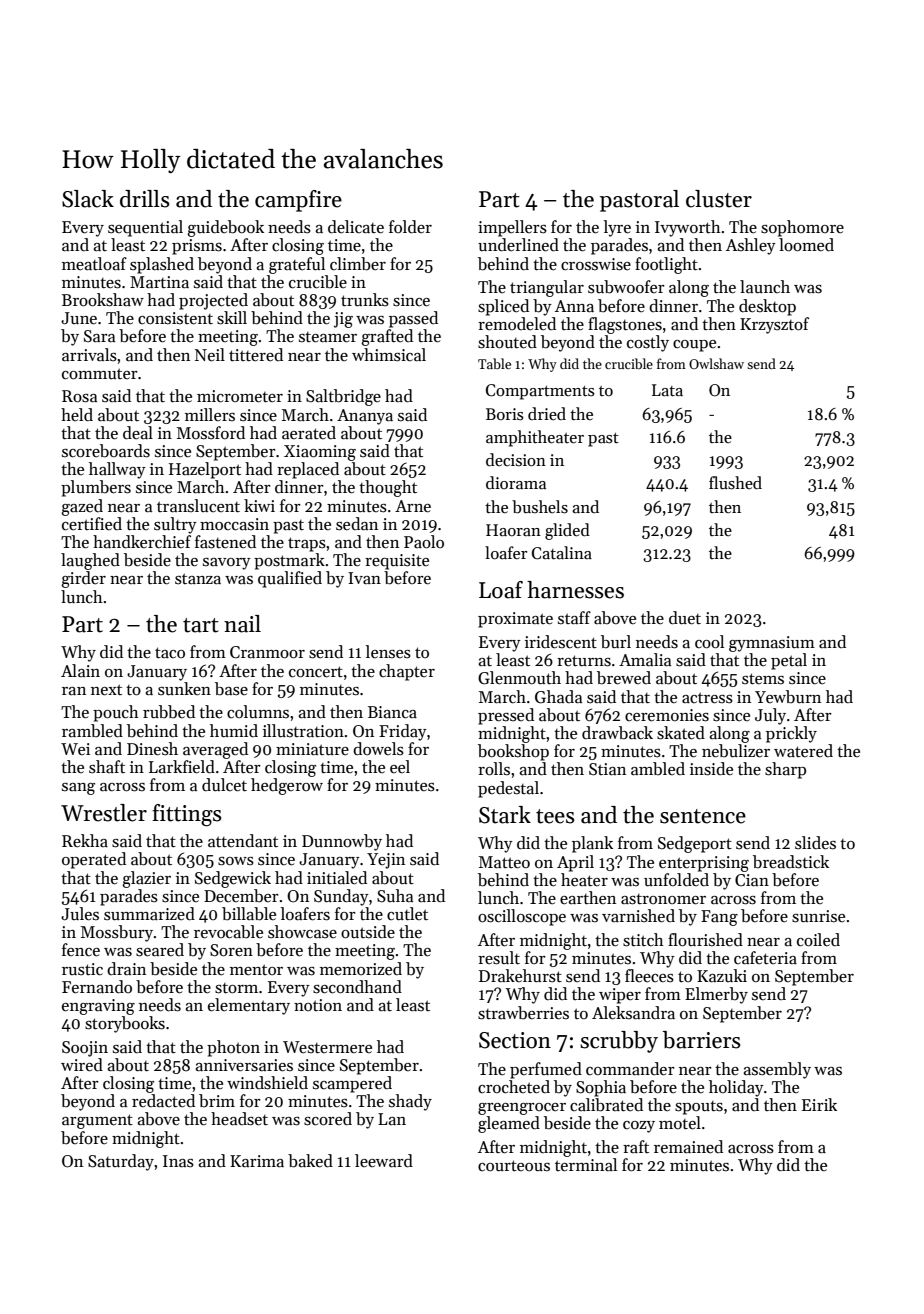 The image size is (924, 1314). I want to click on guidebook, so click(225, 228).
